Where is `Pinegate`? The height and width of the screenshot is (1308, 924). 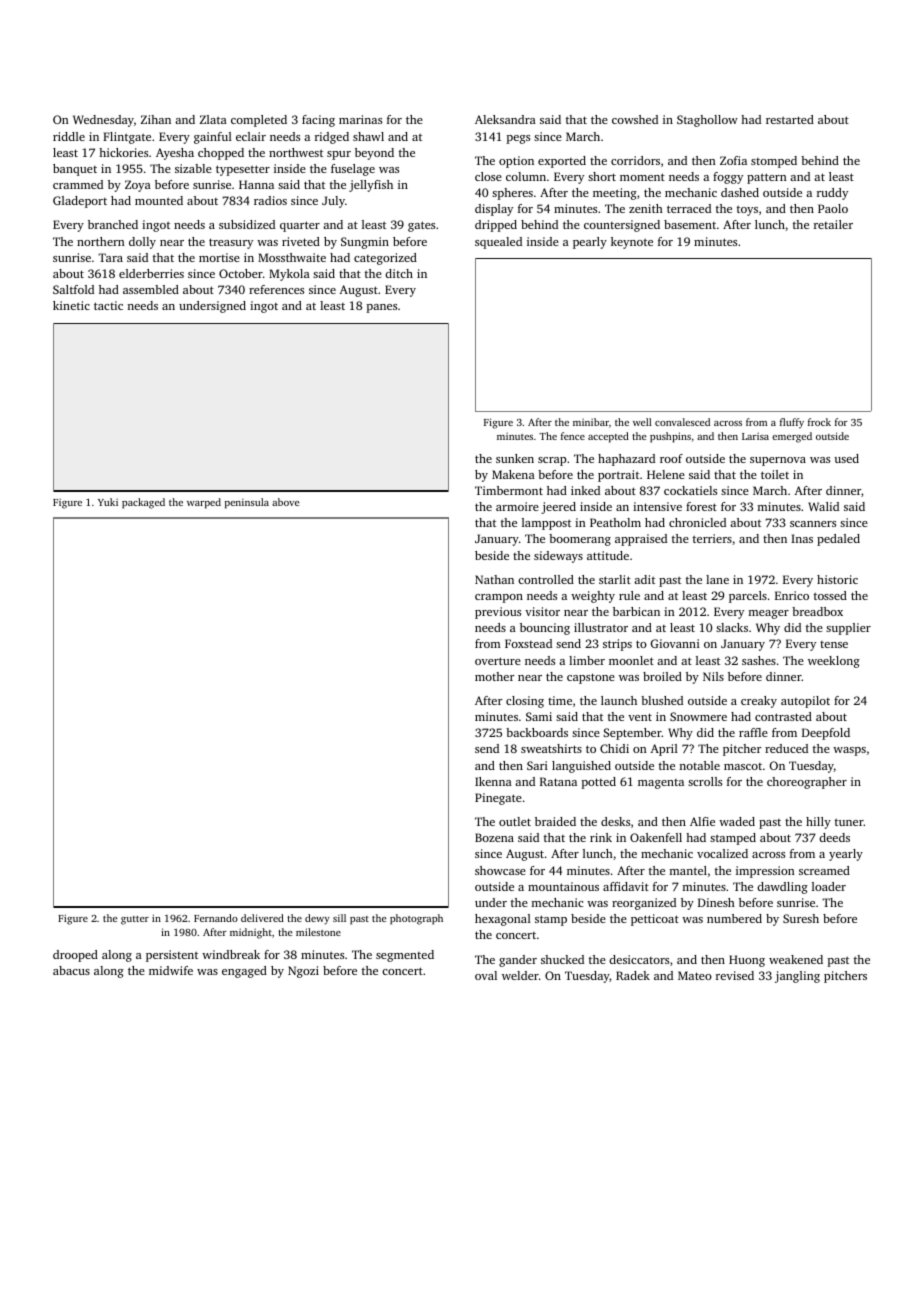
Pinegate is located at coordinates (498, 799).
